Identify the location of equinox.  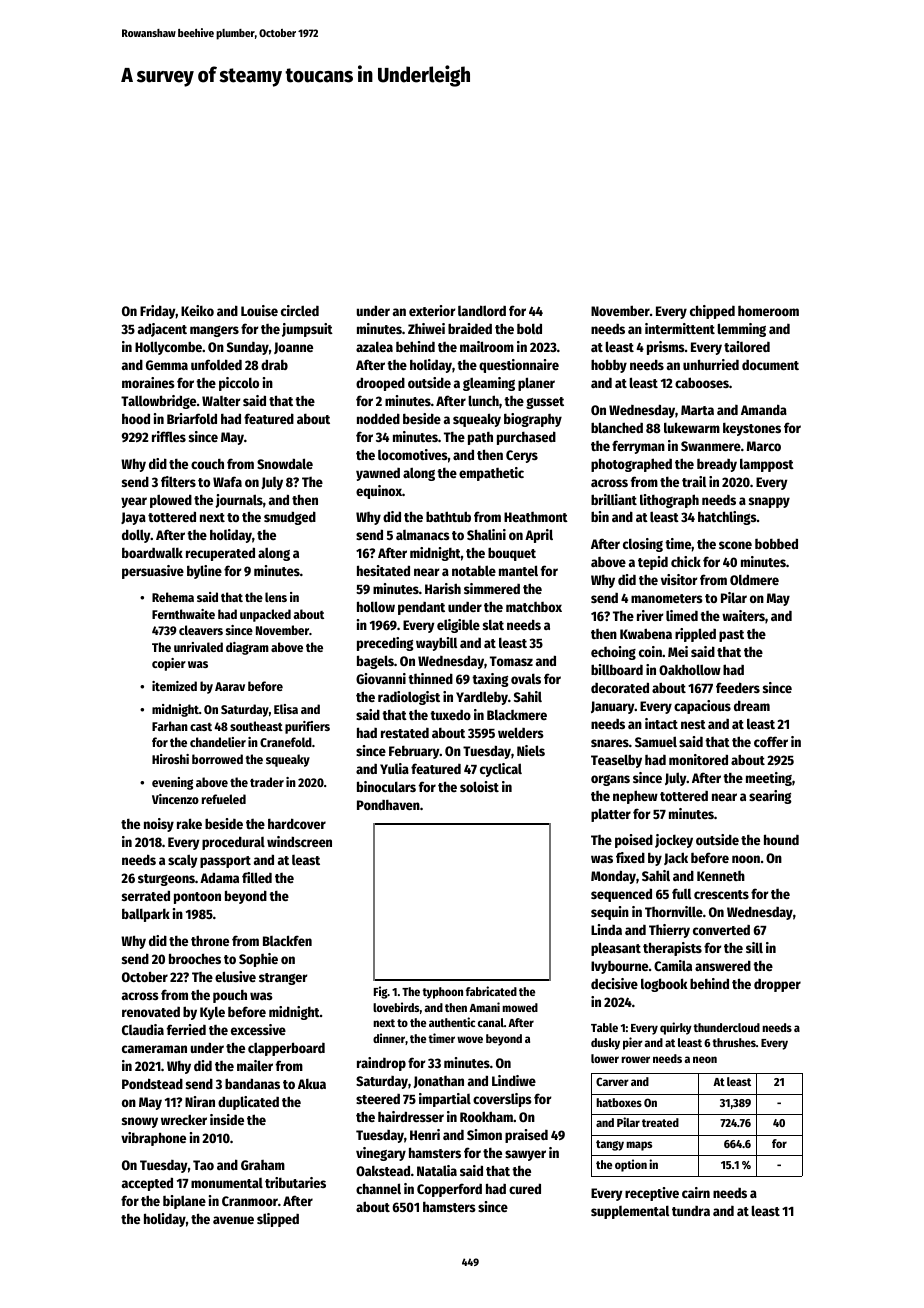
(379, 492).
